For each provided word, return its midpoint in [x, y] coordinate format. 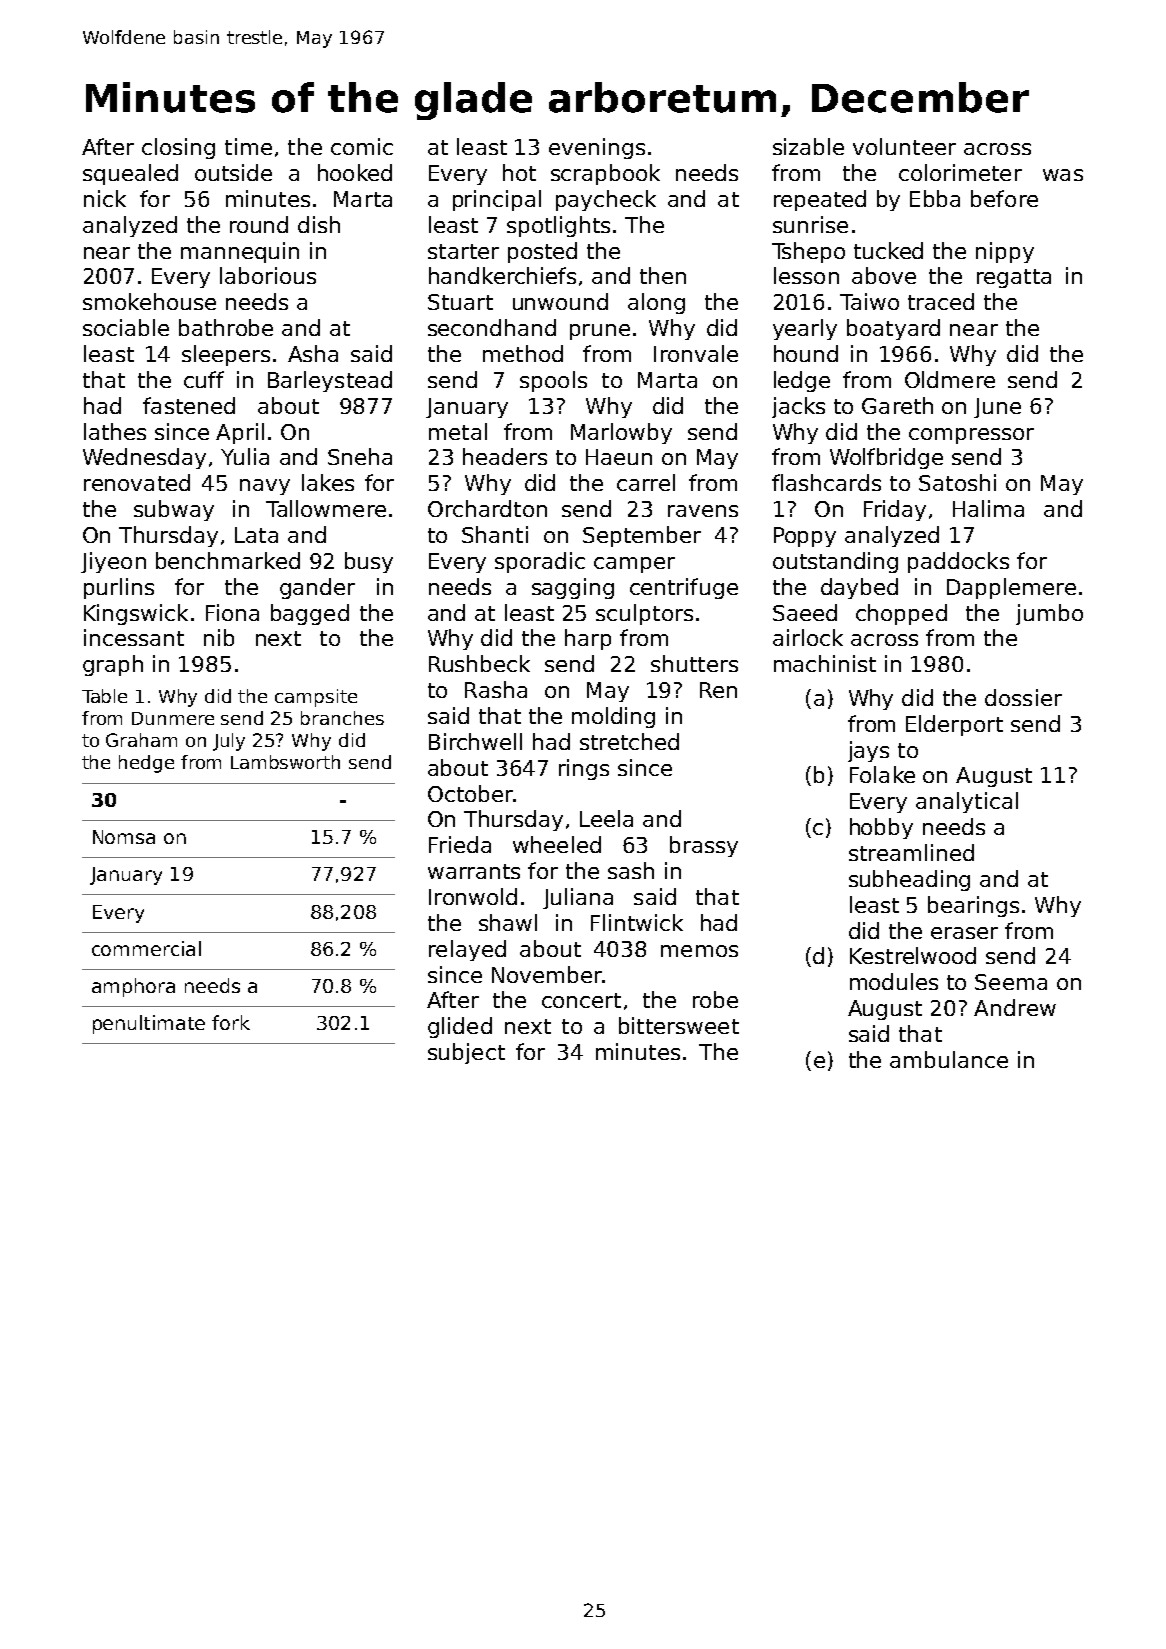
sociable [126, 327]
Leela [606, 818]
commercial [146, 948]
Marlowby [621, 433]
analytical [967, 802]
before [1004, 198]
